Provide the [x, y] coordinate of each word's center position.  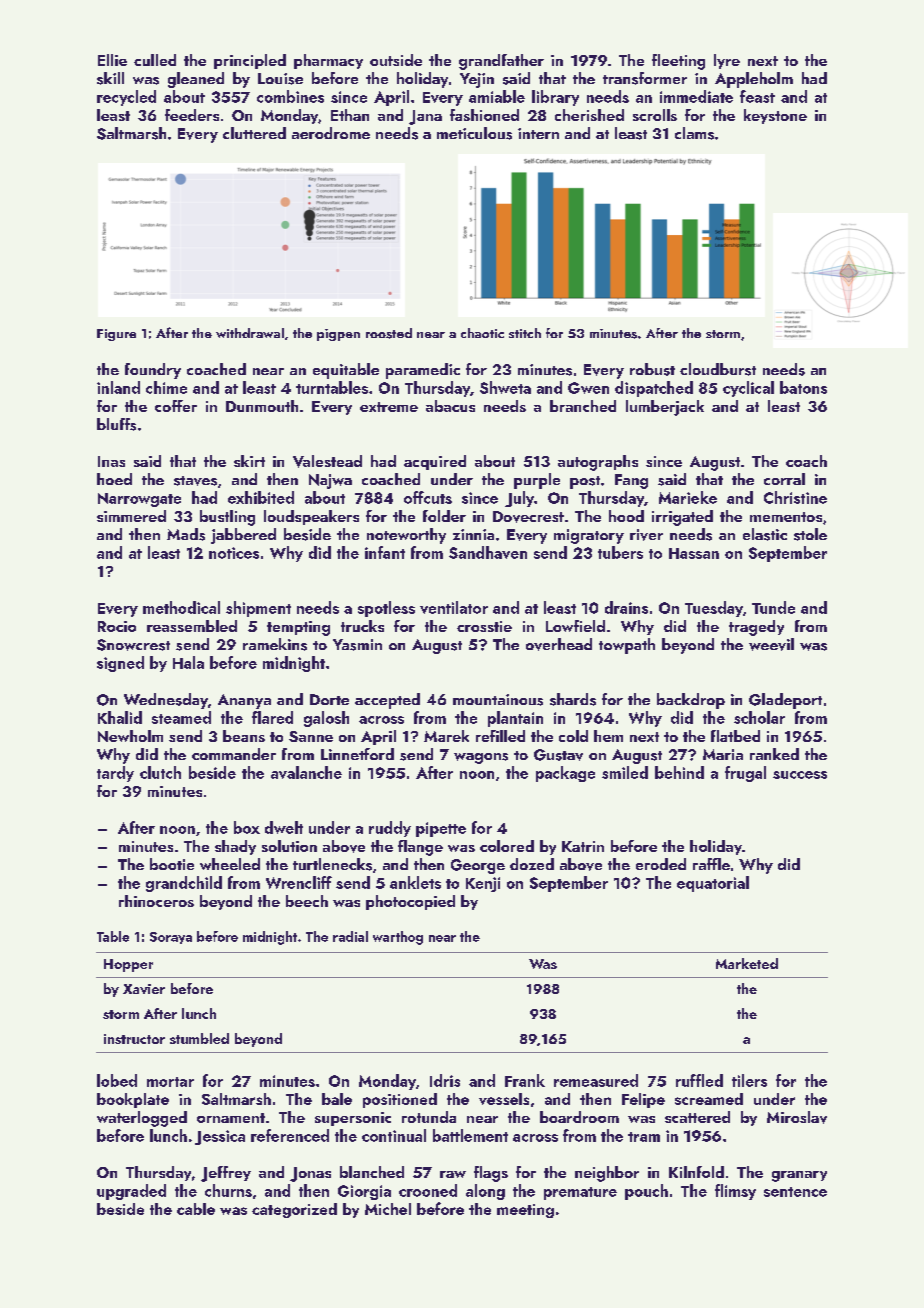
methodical [181, 607]
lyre [727, 61]
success [800, 775]
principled [250, 61]
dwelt [284, 827]
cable [196, 1209]
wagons [481, 758]
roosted [389, 333]
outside [396, 60]
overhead [559, 644]
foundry [153, 371]
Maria [723, 754]
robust [652, 369]
